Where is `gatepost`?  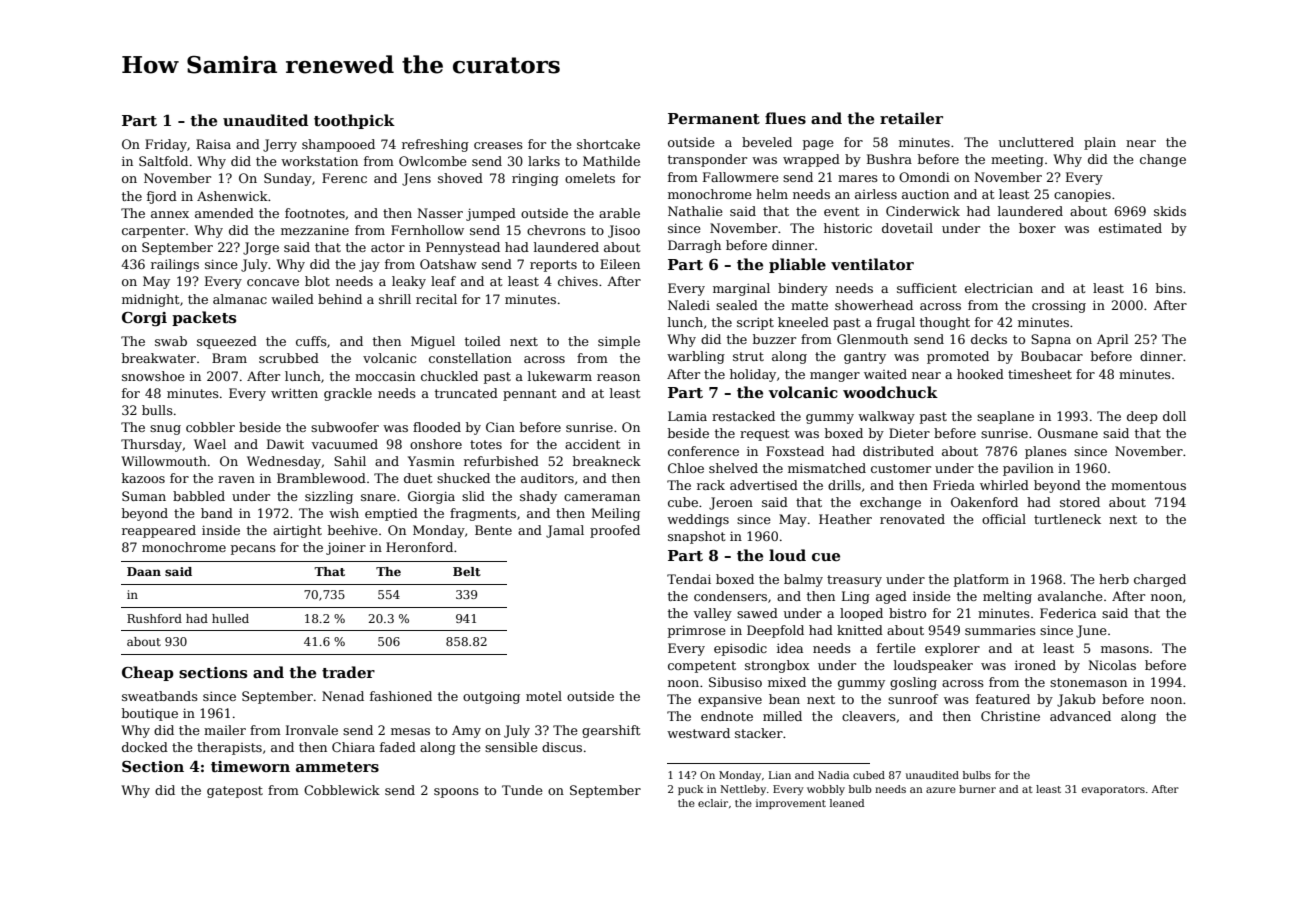 gatepost is located at coordinates (235, 792).
